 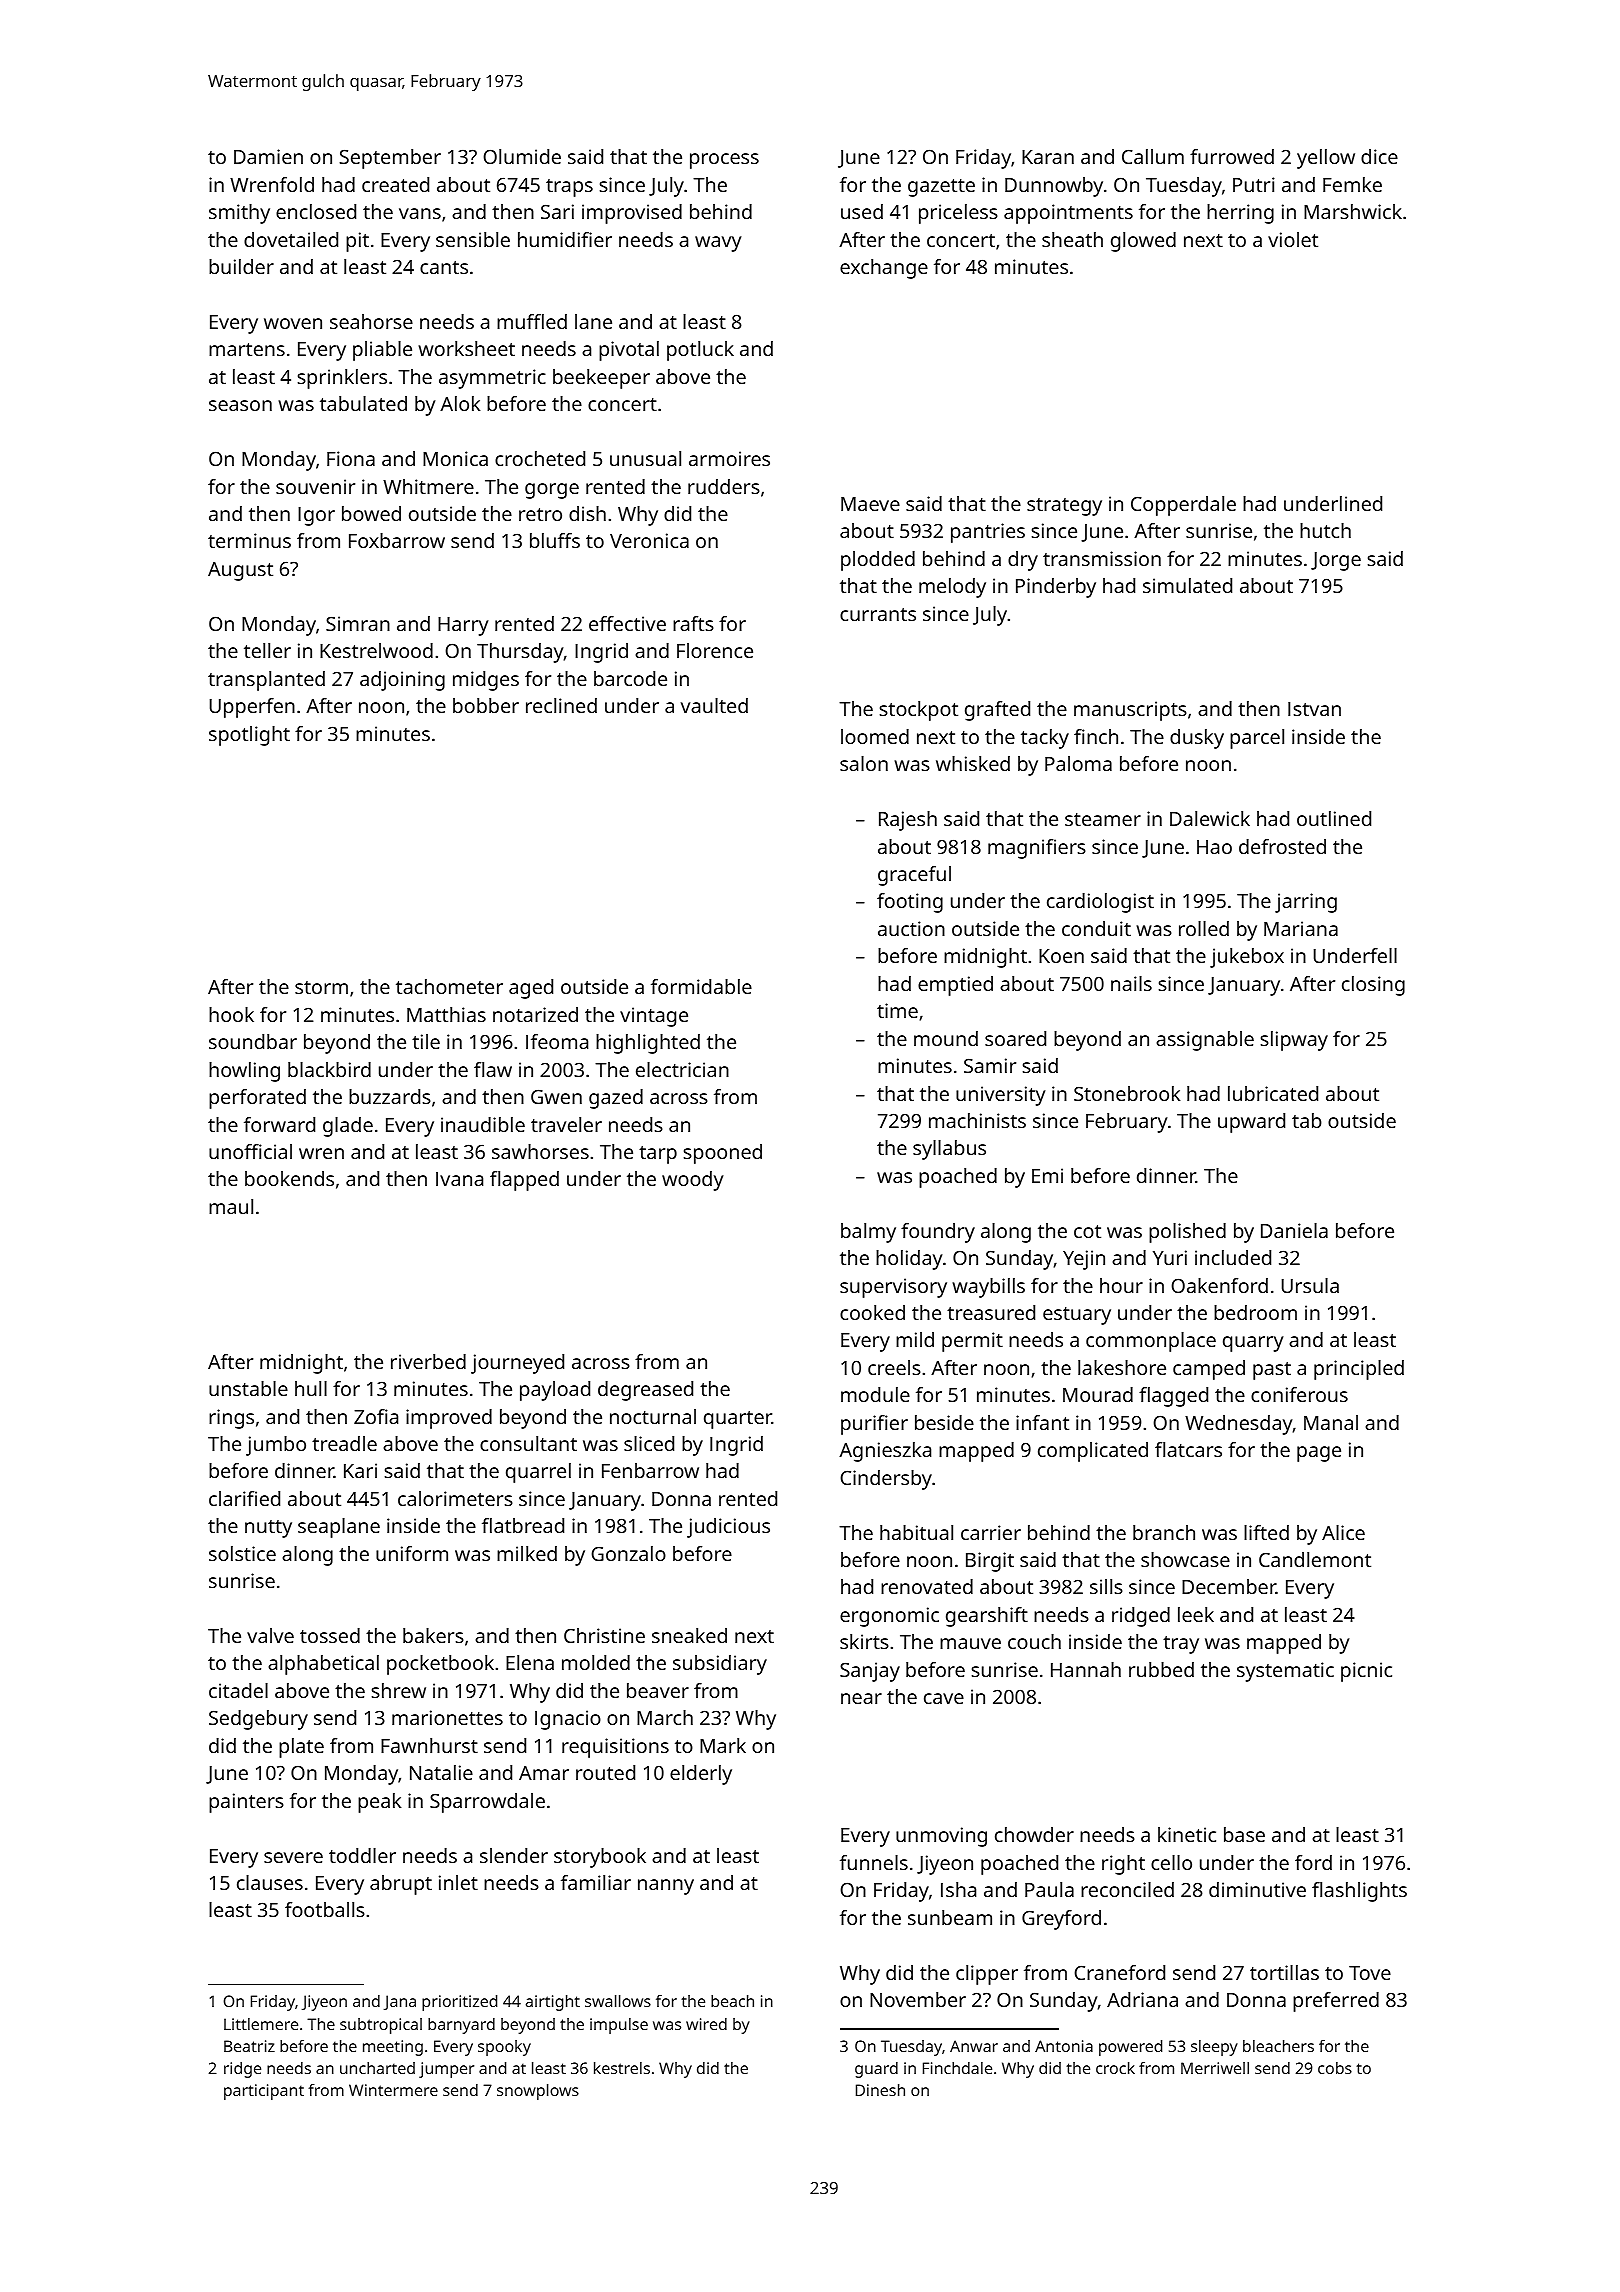 What do you see at coordinates (941, 188) in the screenshot?
I see `gazette` at bounding box center [941, 188].
